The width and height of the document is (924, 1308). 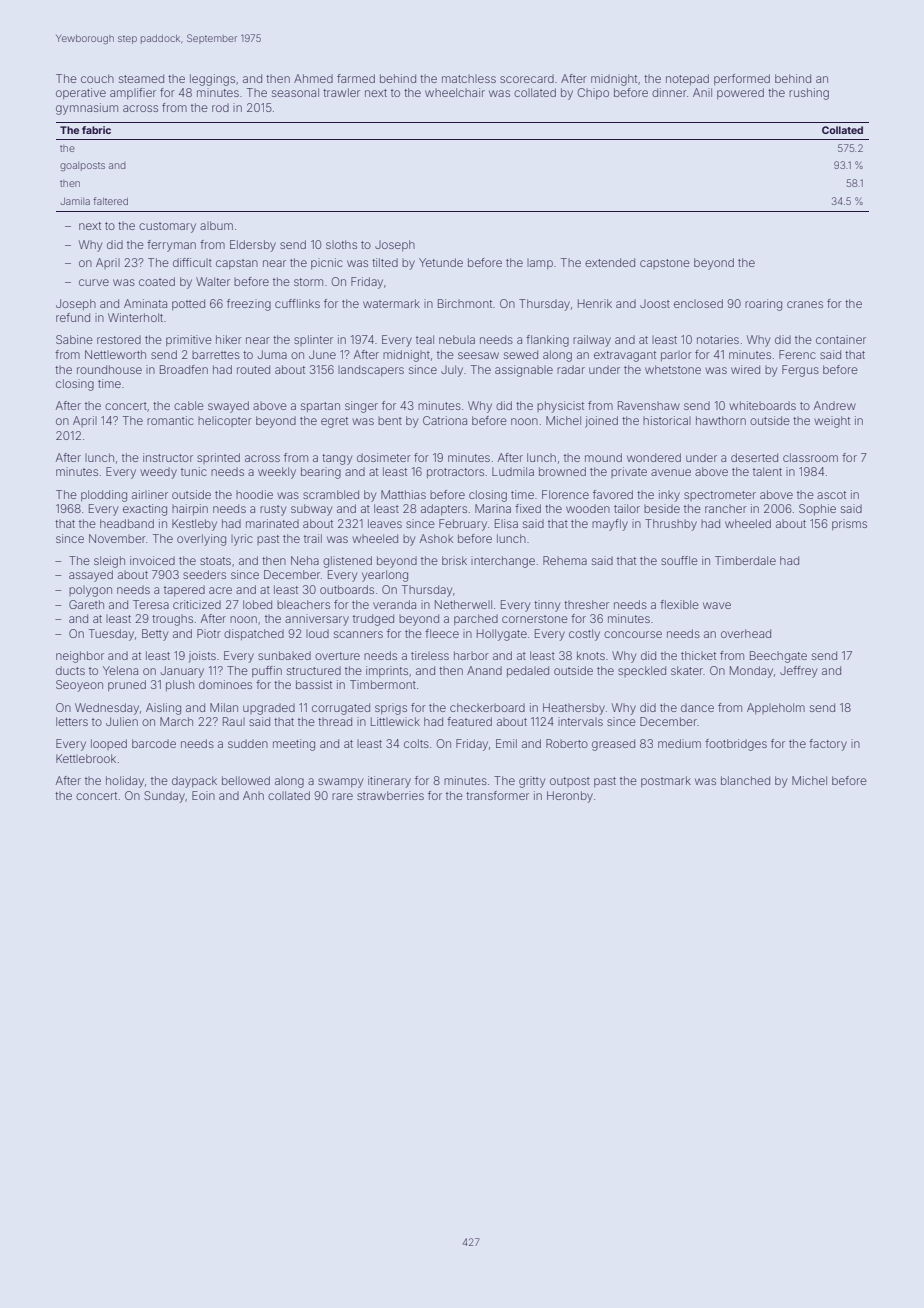 What do you see at coordinates (75, 201) in the document?
I see `Jamila` at bounding box center [75, 201].
